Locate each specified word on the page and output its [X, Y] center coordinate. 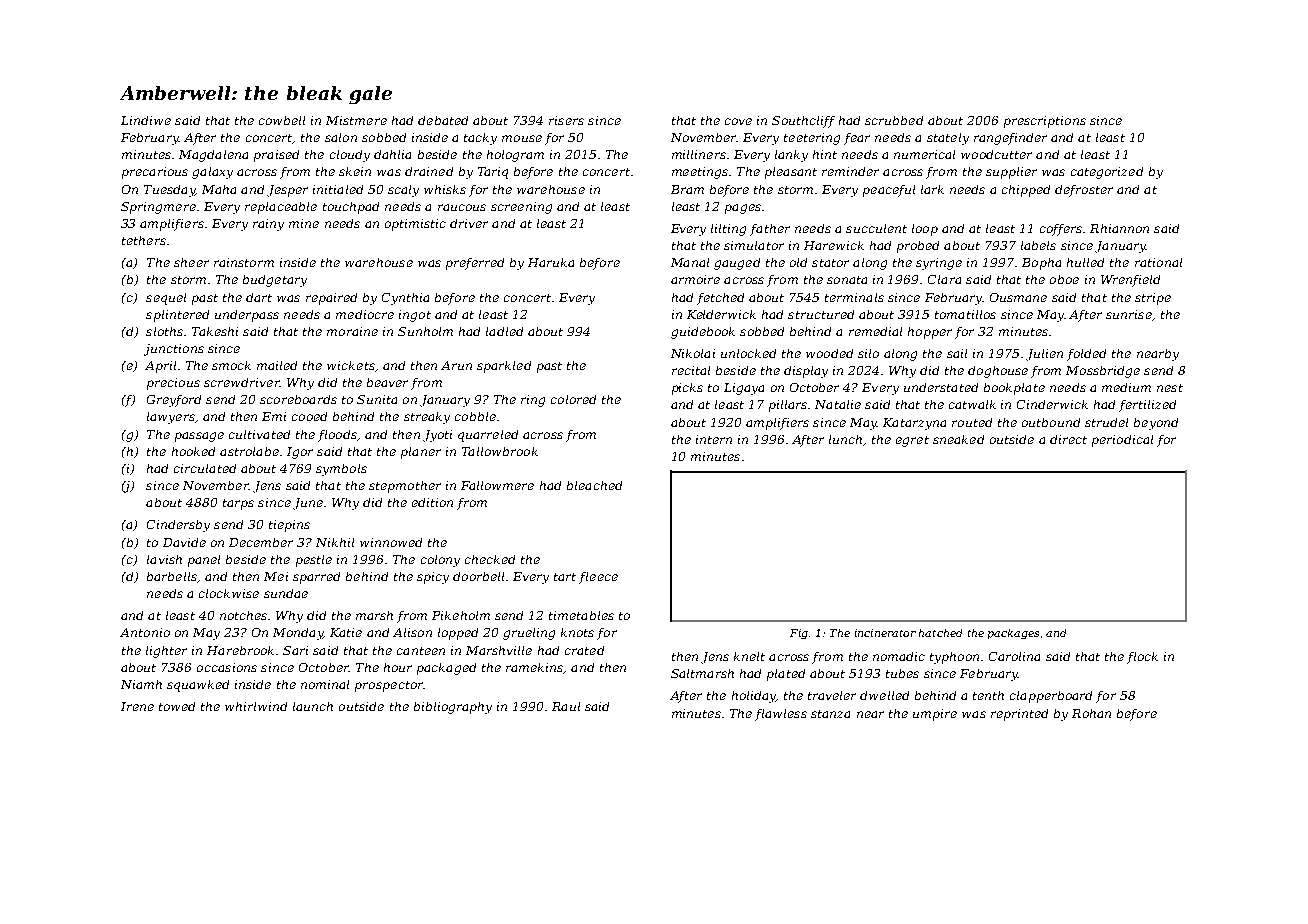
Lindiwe [146, 120]
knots [577, 632]
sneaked [958, 439]
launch [313, 706]
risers [566, 120]
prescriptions [1045, 122]
